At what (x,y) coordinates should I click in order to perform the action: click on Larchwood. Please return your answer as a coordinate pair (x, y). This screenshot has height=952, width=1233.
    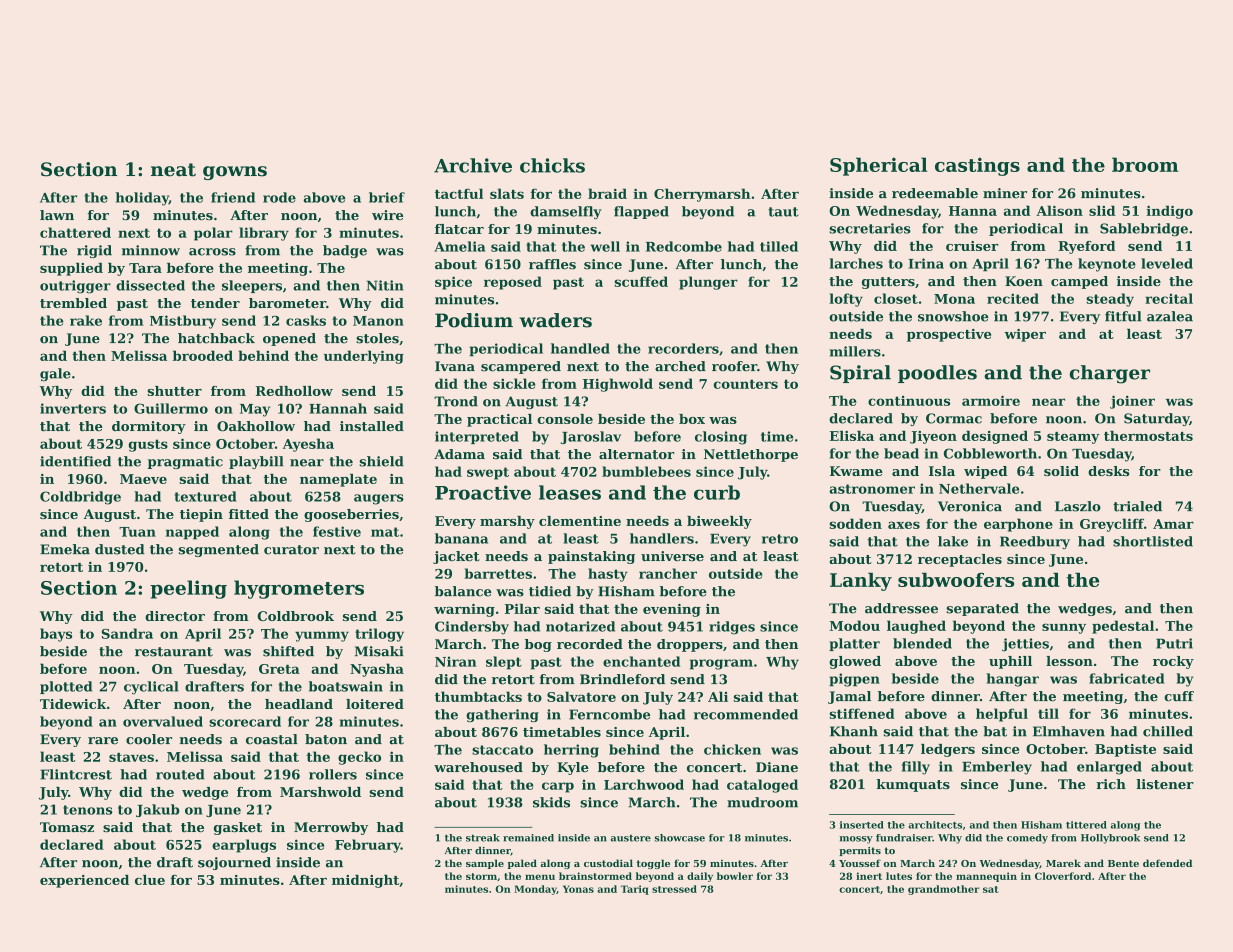
    Looking at the image, I should click on (644, 784).
